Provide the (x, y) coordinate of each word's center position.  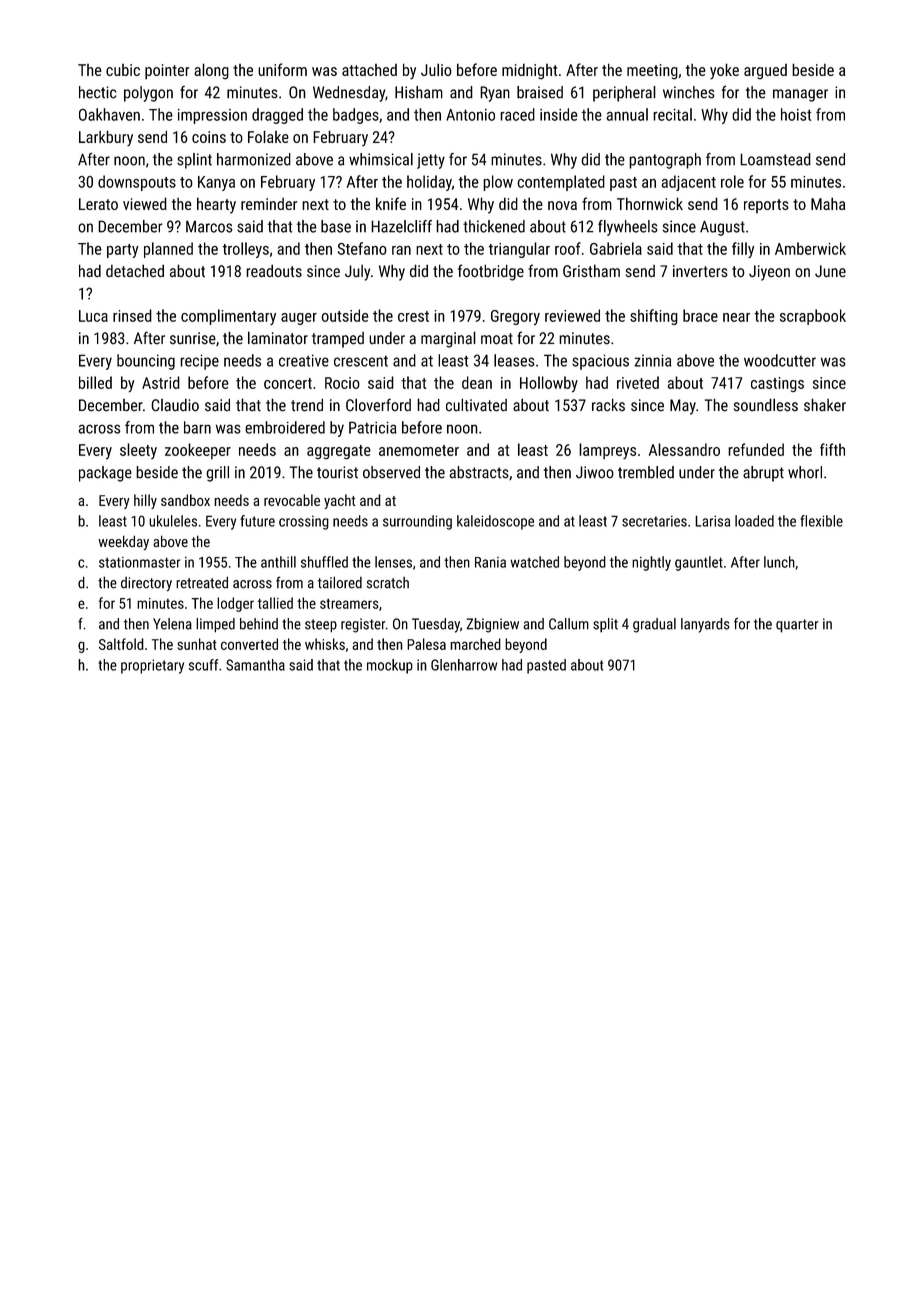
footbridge (491, 272)
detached (135, 271)
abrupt (763, 474)
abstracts (479, 472)
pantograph (665, 161)
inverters (700, 271)
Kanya (216, 183)
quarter (797, 626)
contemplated (561, 183)
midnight (529, 71)
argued (765, 72)
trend (307, 405)
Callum (569, 624)
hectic (97, 92)
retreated (202, 582)
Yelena (172, 624)
